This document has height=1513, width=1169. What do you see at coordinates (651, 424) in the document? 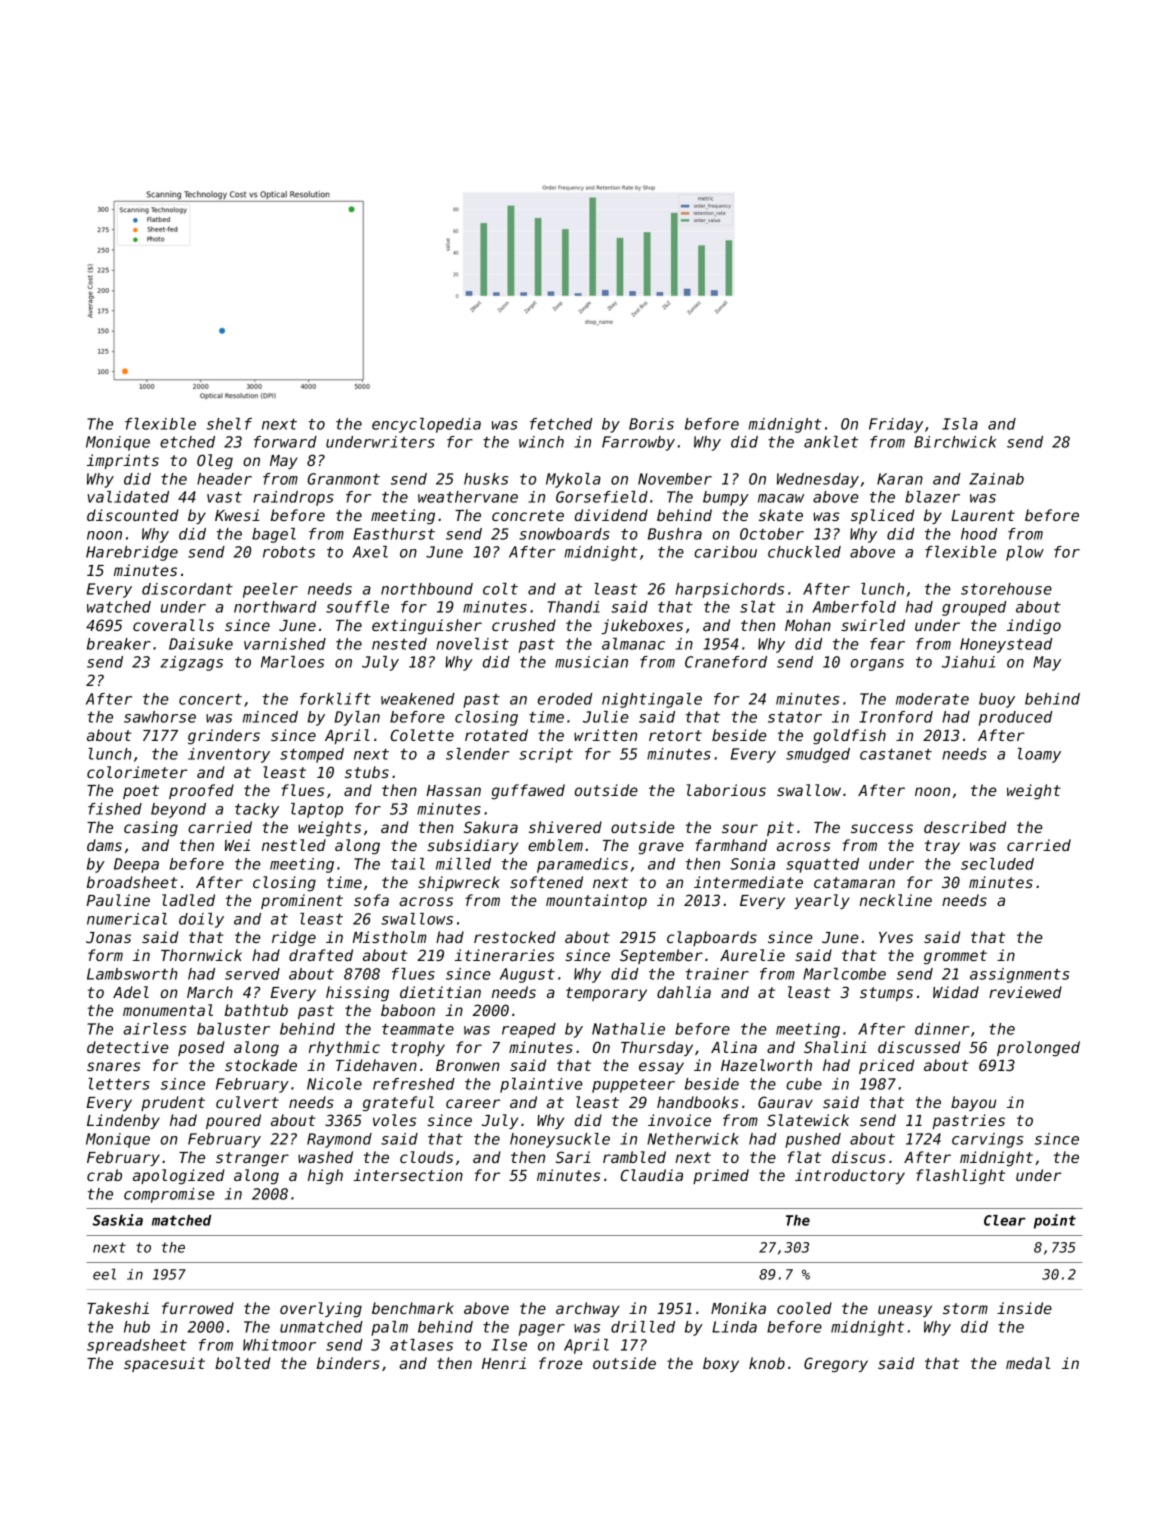
I see `Boris` at bounding box center [651, 424].
